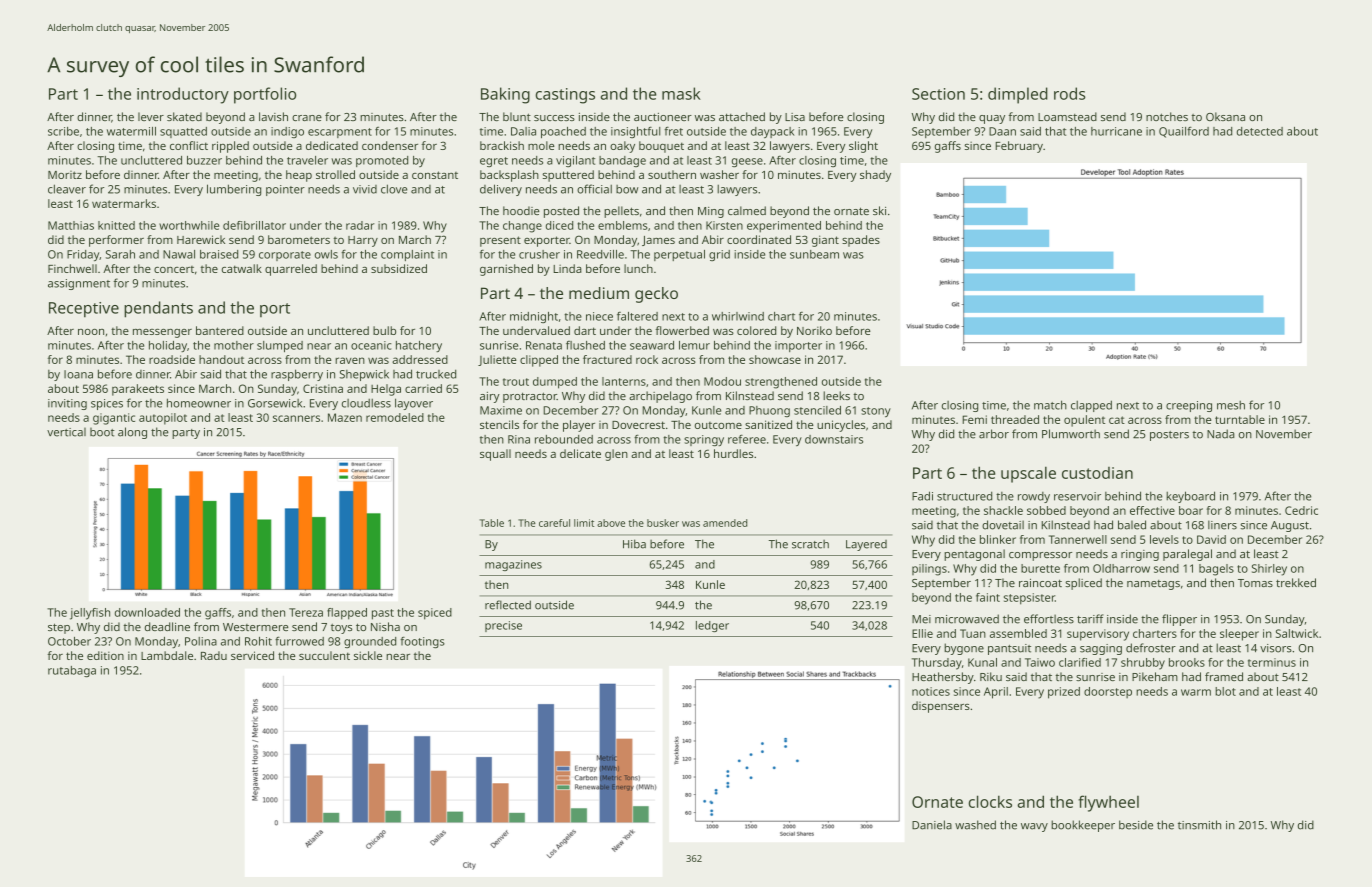 This screenshot has height=887, width=1372. What do you see at coordinates (124, 203) in the screenshot?
I see `watermarks` at bounding box center [124, 203].
